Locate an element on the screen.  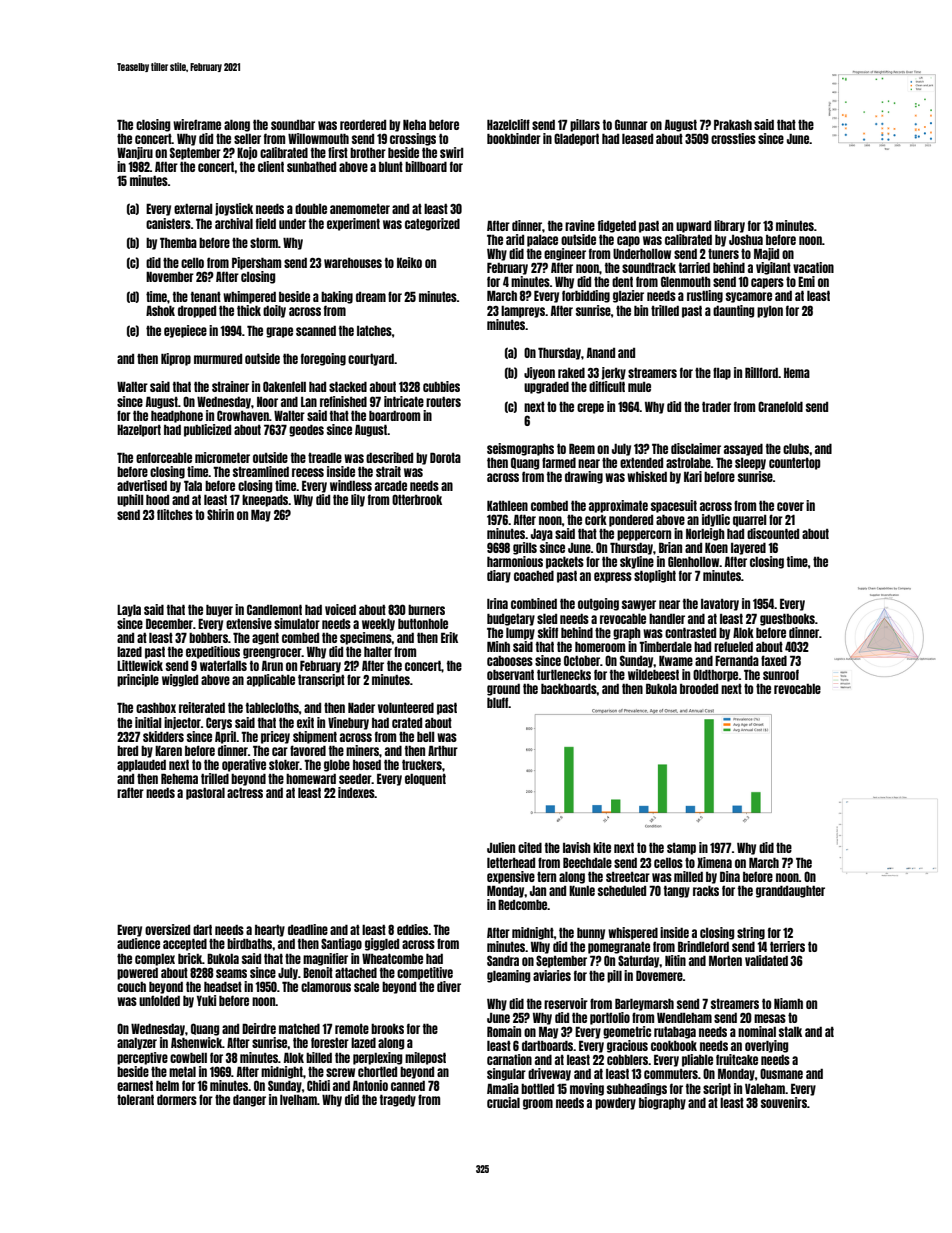
terriers is located at coordinates (787, 946).
